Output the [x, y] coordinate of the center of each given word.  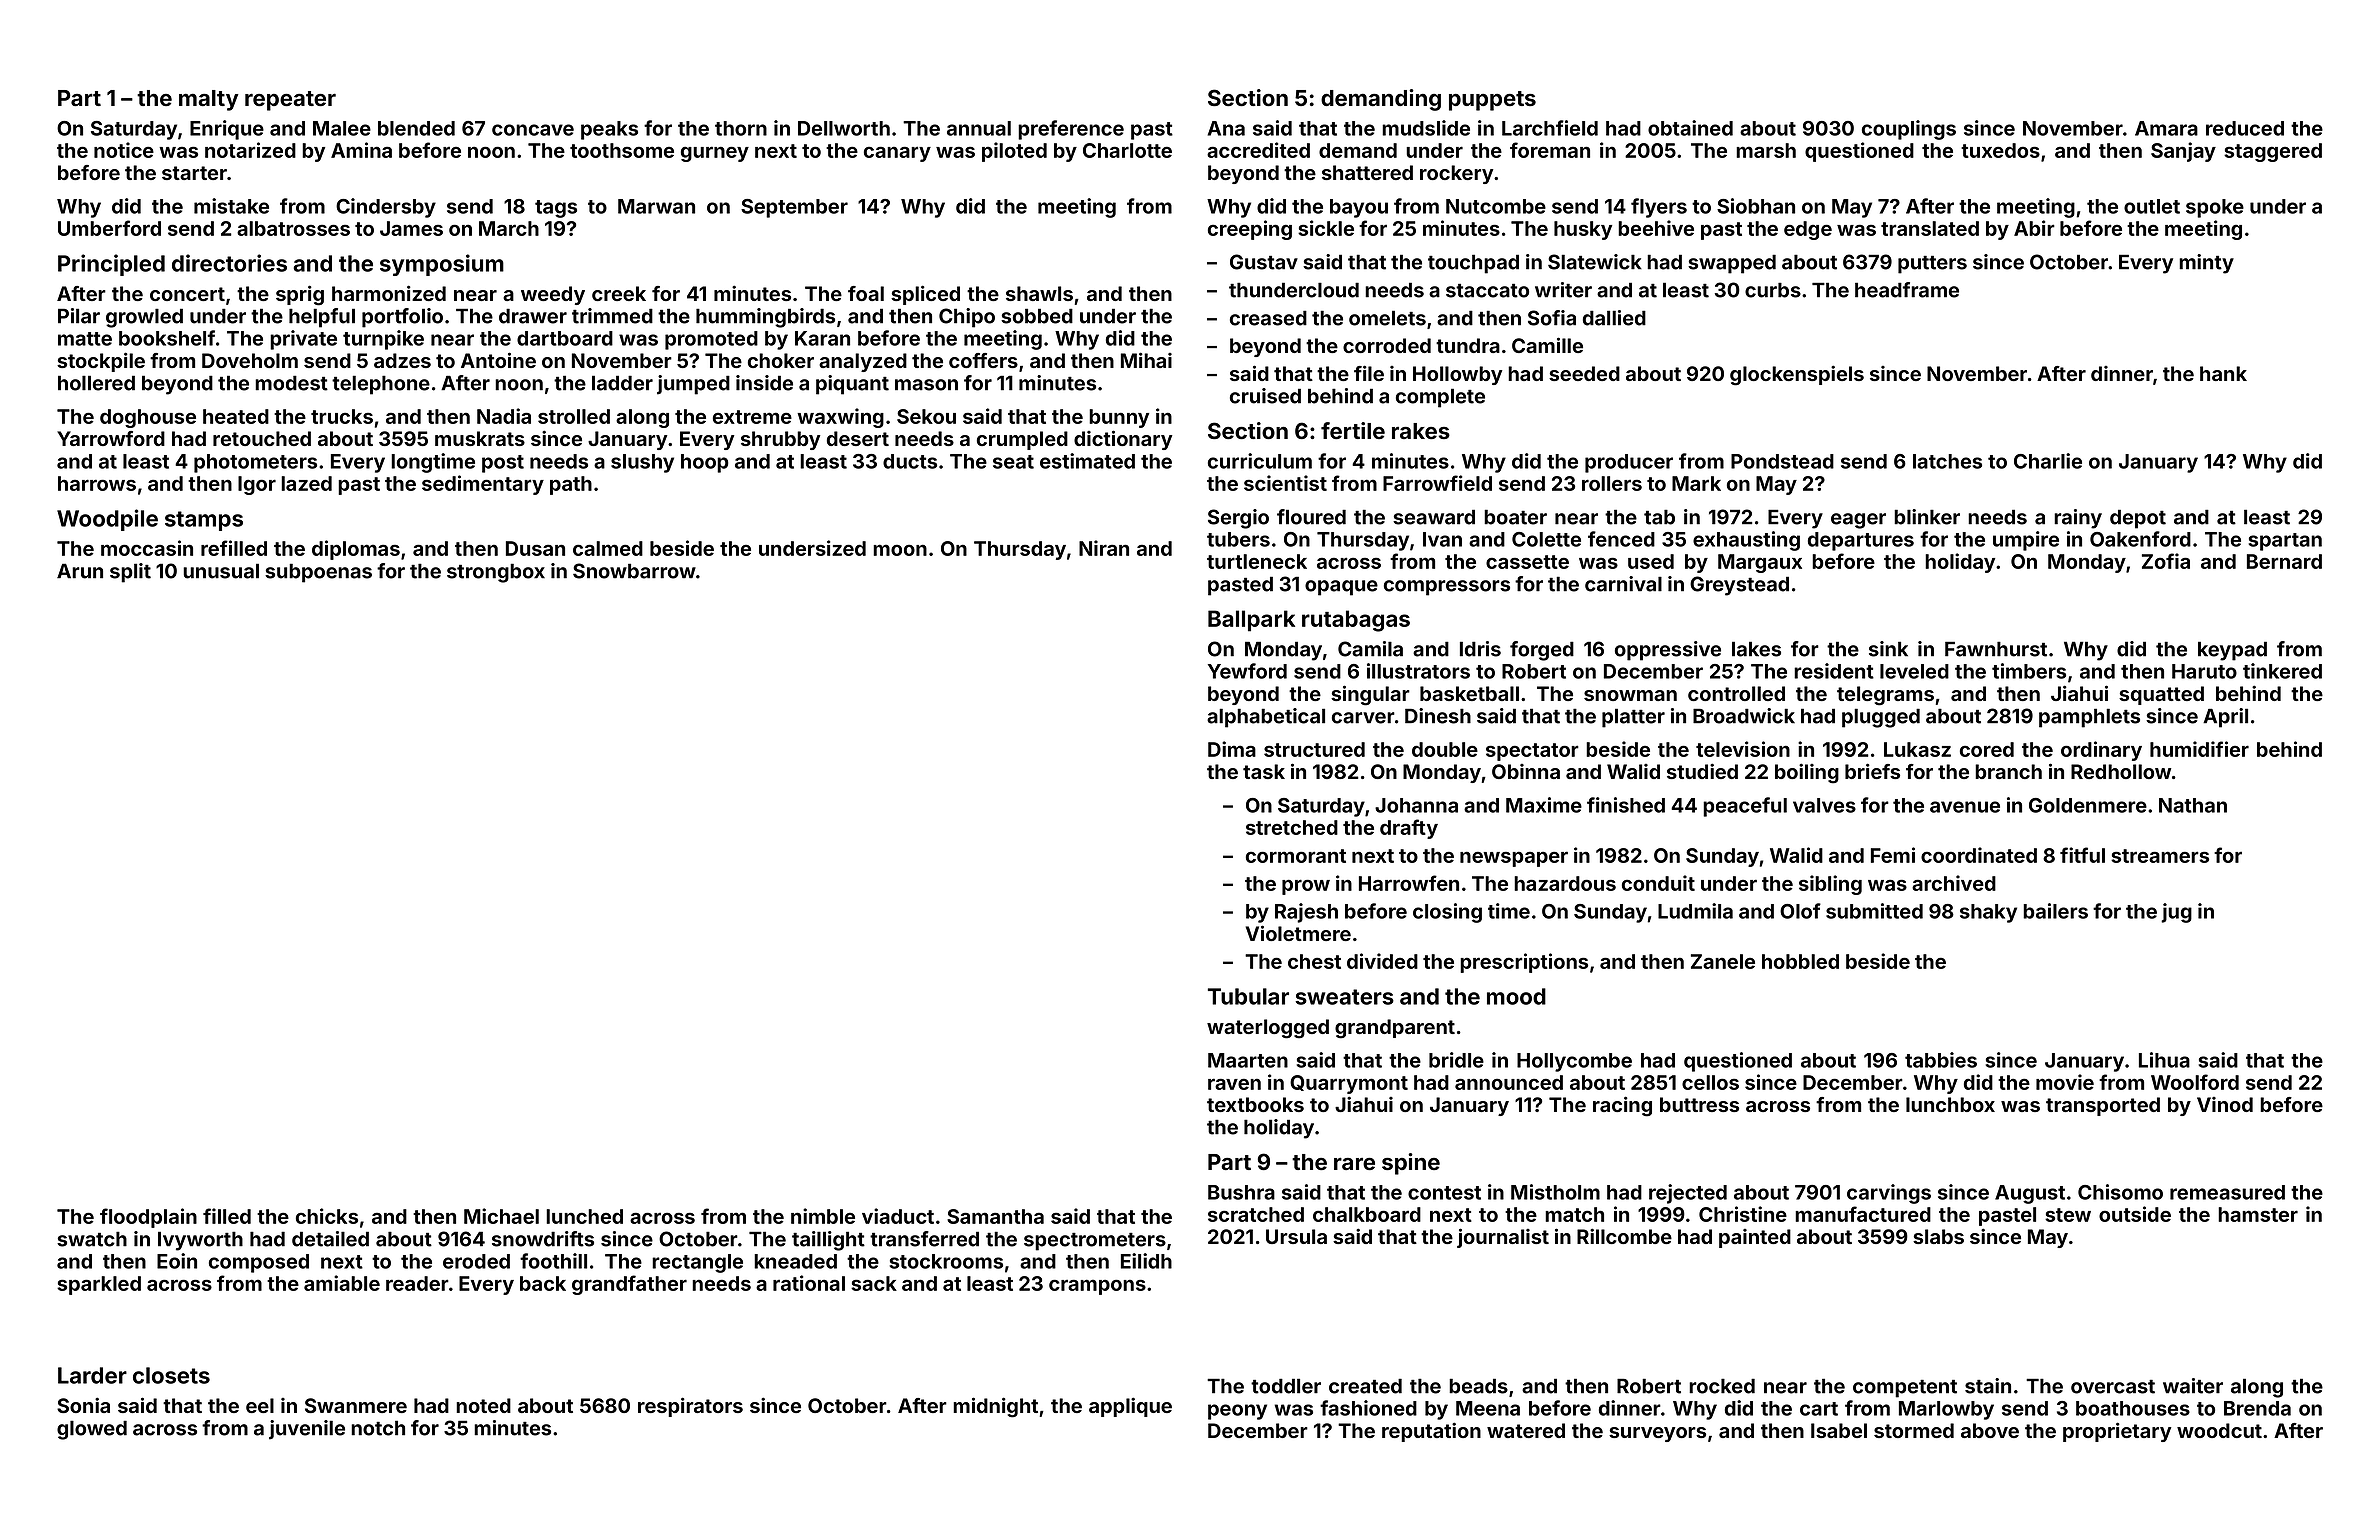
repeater [290, 101]
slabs [1938, 1236]
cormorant [1296, 856]
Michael [501, 1216]
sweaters [1344, 997]
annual [979, 128]
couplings [1909, 130]
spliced [925, 295]
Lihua [2164, 1060]
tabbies [1941, 1060]
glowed [92, 1430]
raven [1234, 1084]
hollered [96, 383]
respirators [690, 1407]
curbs [1773, 290]
